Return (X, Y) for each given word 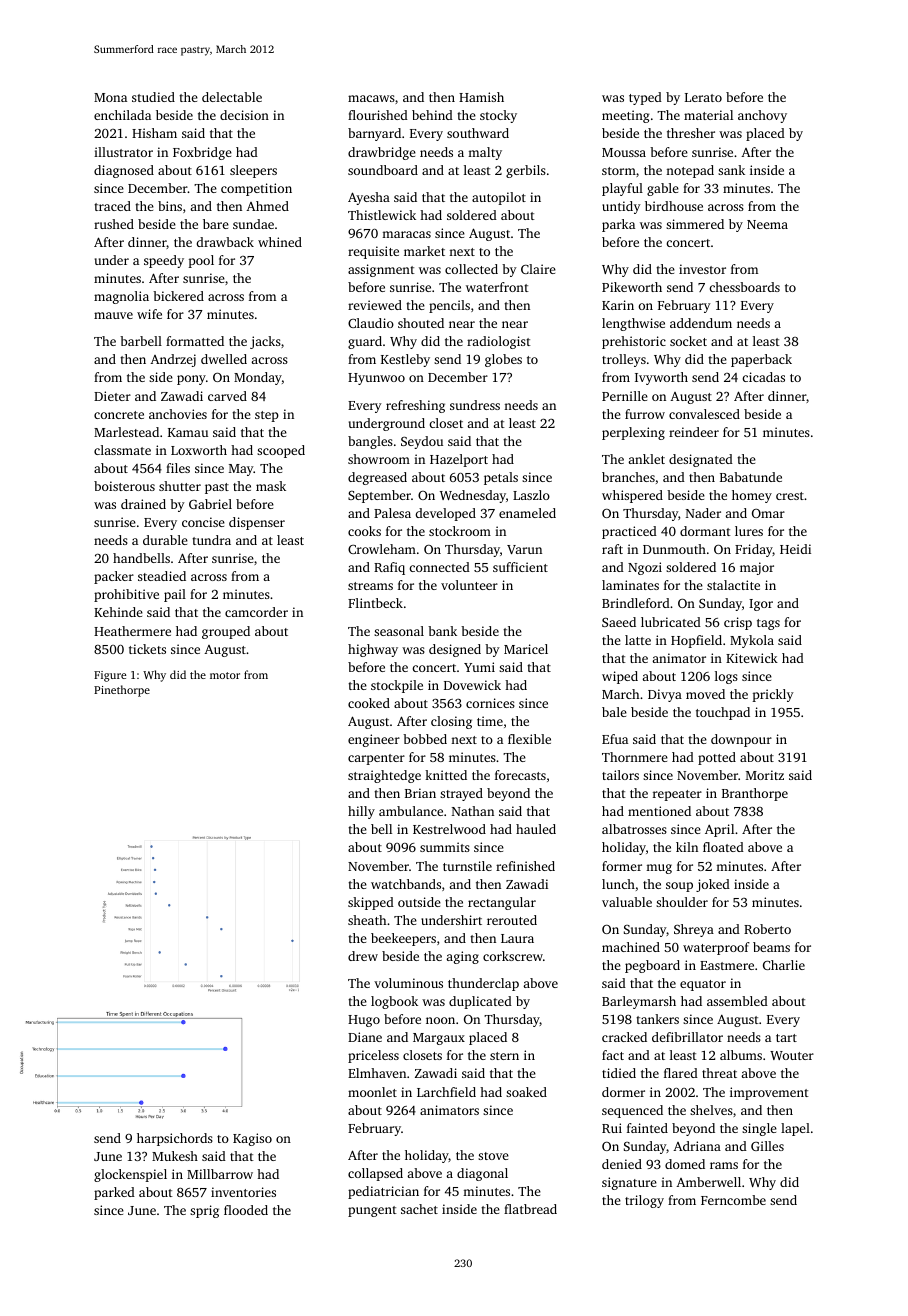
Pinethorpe (122, 691)
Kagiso (252, 1139)
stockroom (460, 531)
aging (462, 957)
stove (493, 1156)
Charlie (784, 965)
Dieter (112, 396)
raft (612, 549)
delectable (232, 97)
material (708, 115)
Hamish (481, 97)
